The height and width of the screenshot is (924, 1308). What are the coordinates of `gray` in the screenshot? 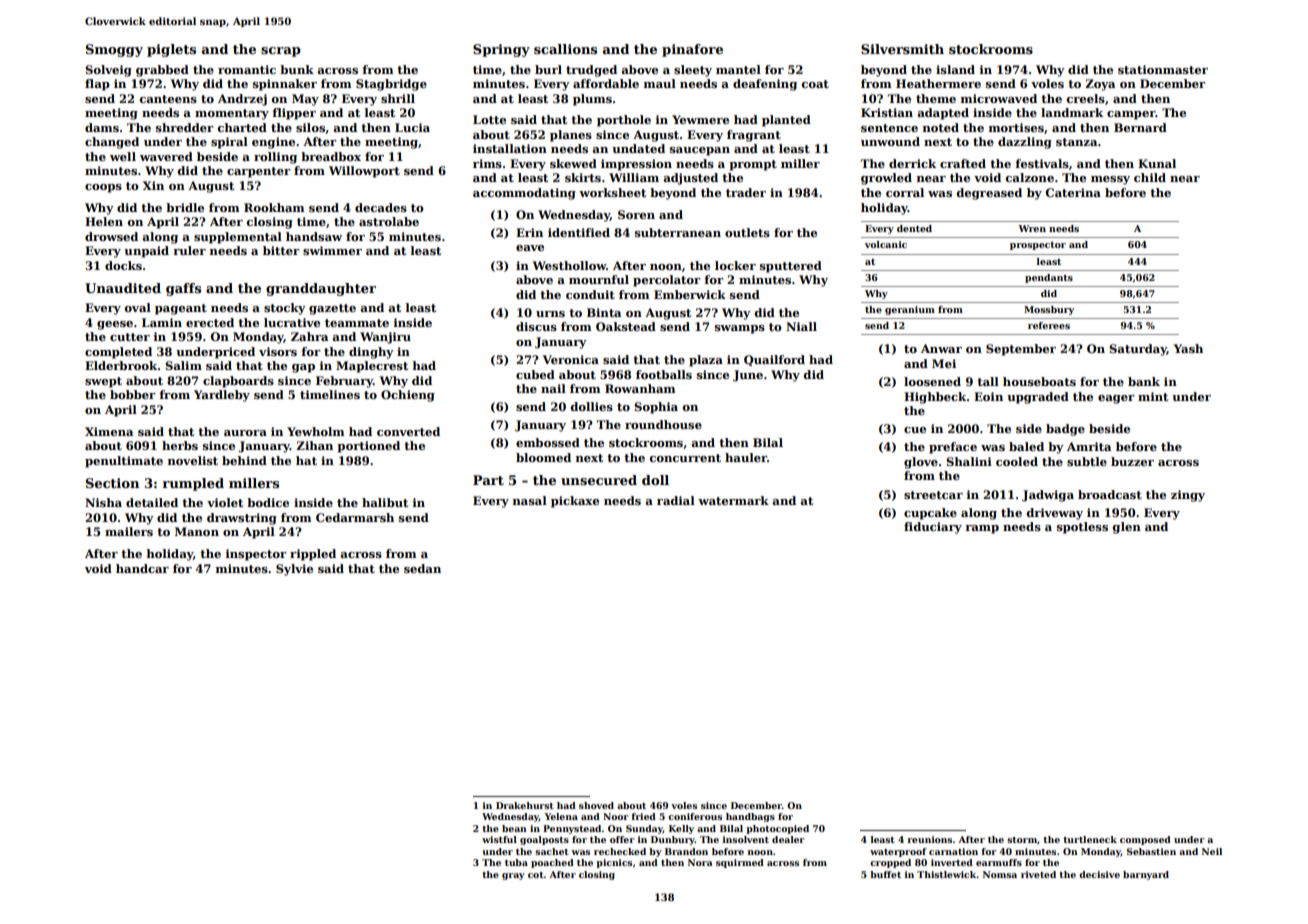 It's located at (513, 876).
